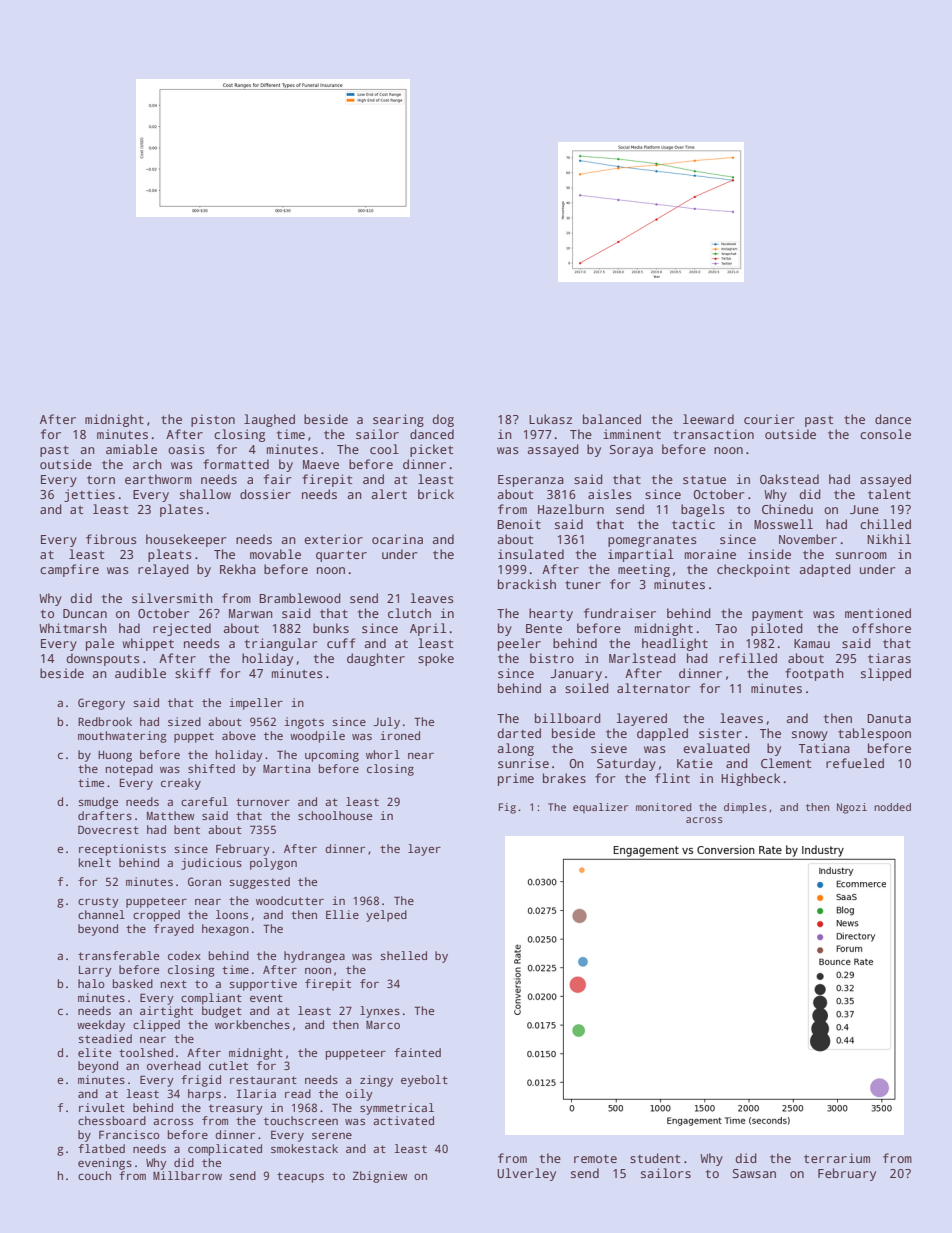  What do you see at coordinates (122, 850) in the screenshot?
I see `receptionists` at bounding box center [122, 850].
